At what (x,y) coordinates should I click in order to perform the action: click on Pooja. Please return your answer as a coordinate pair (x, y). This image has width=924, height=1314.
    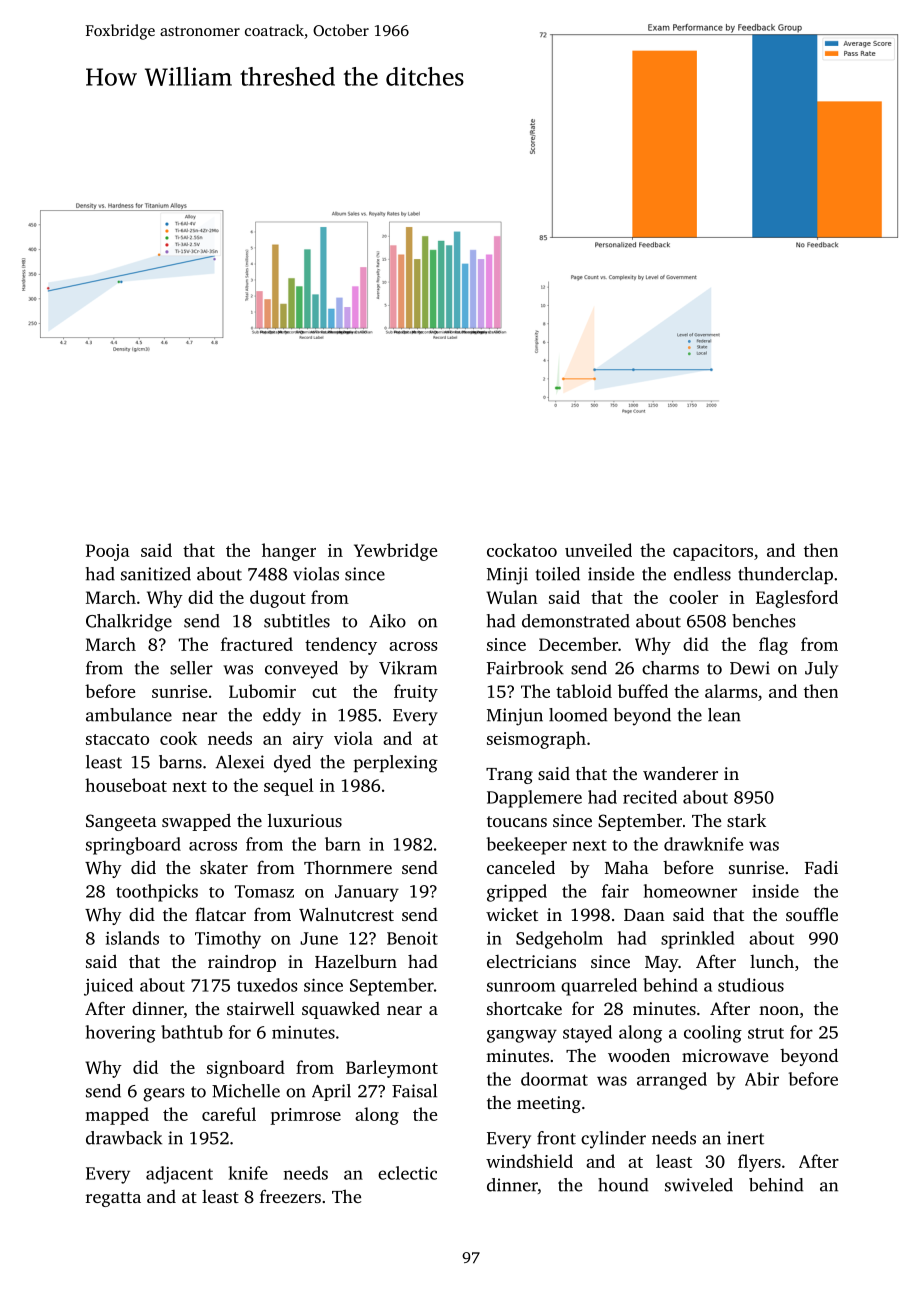
    Looking at the image, I should click on (108, 552).
